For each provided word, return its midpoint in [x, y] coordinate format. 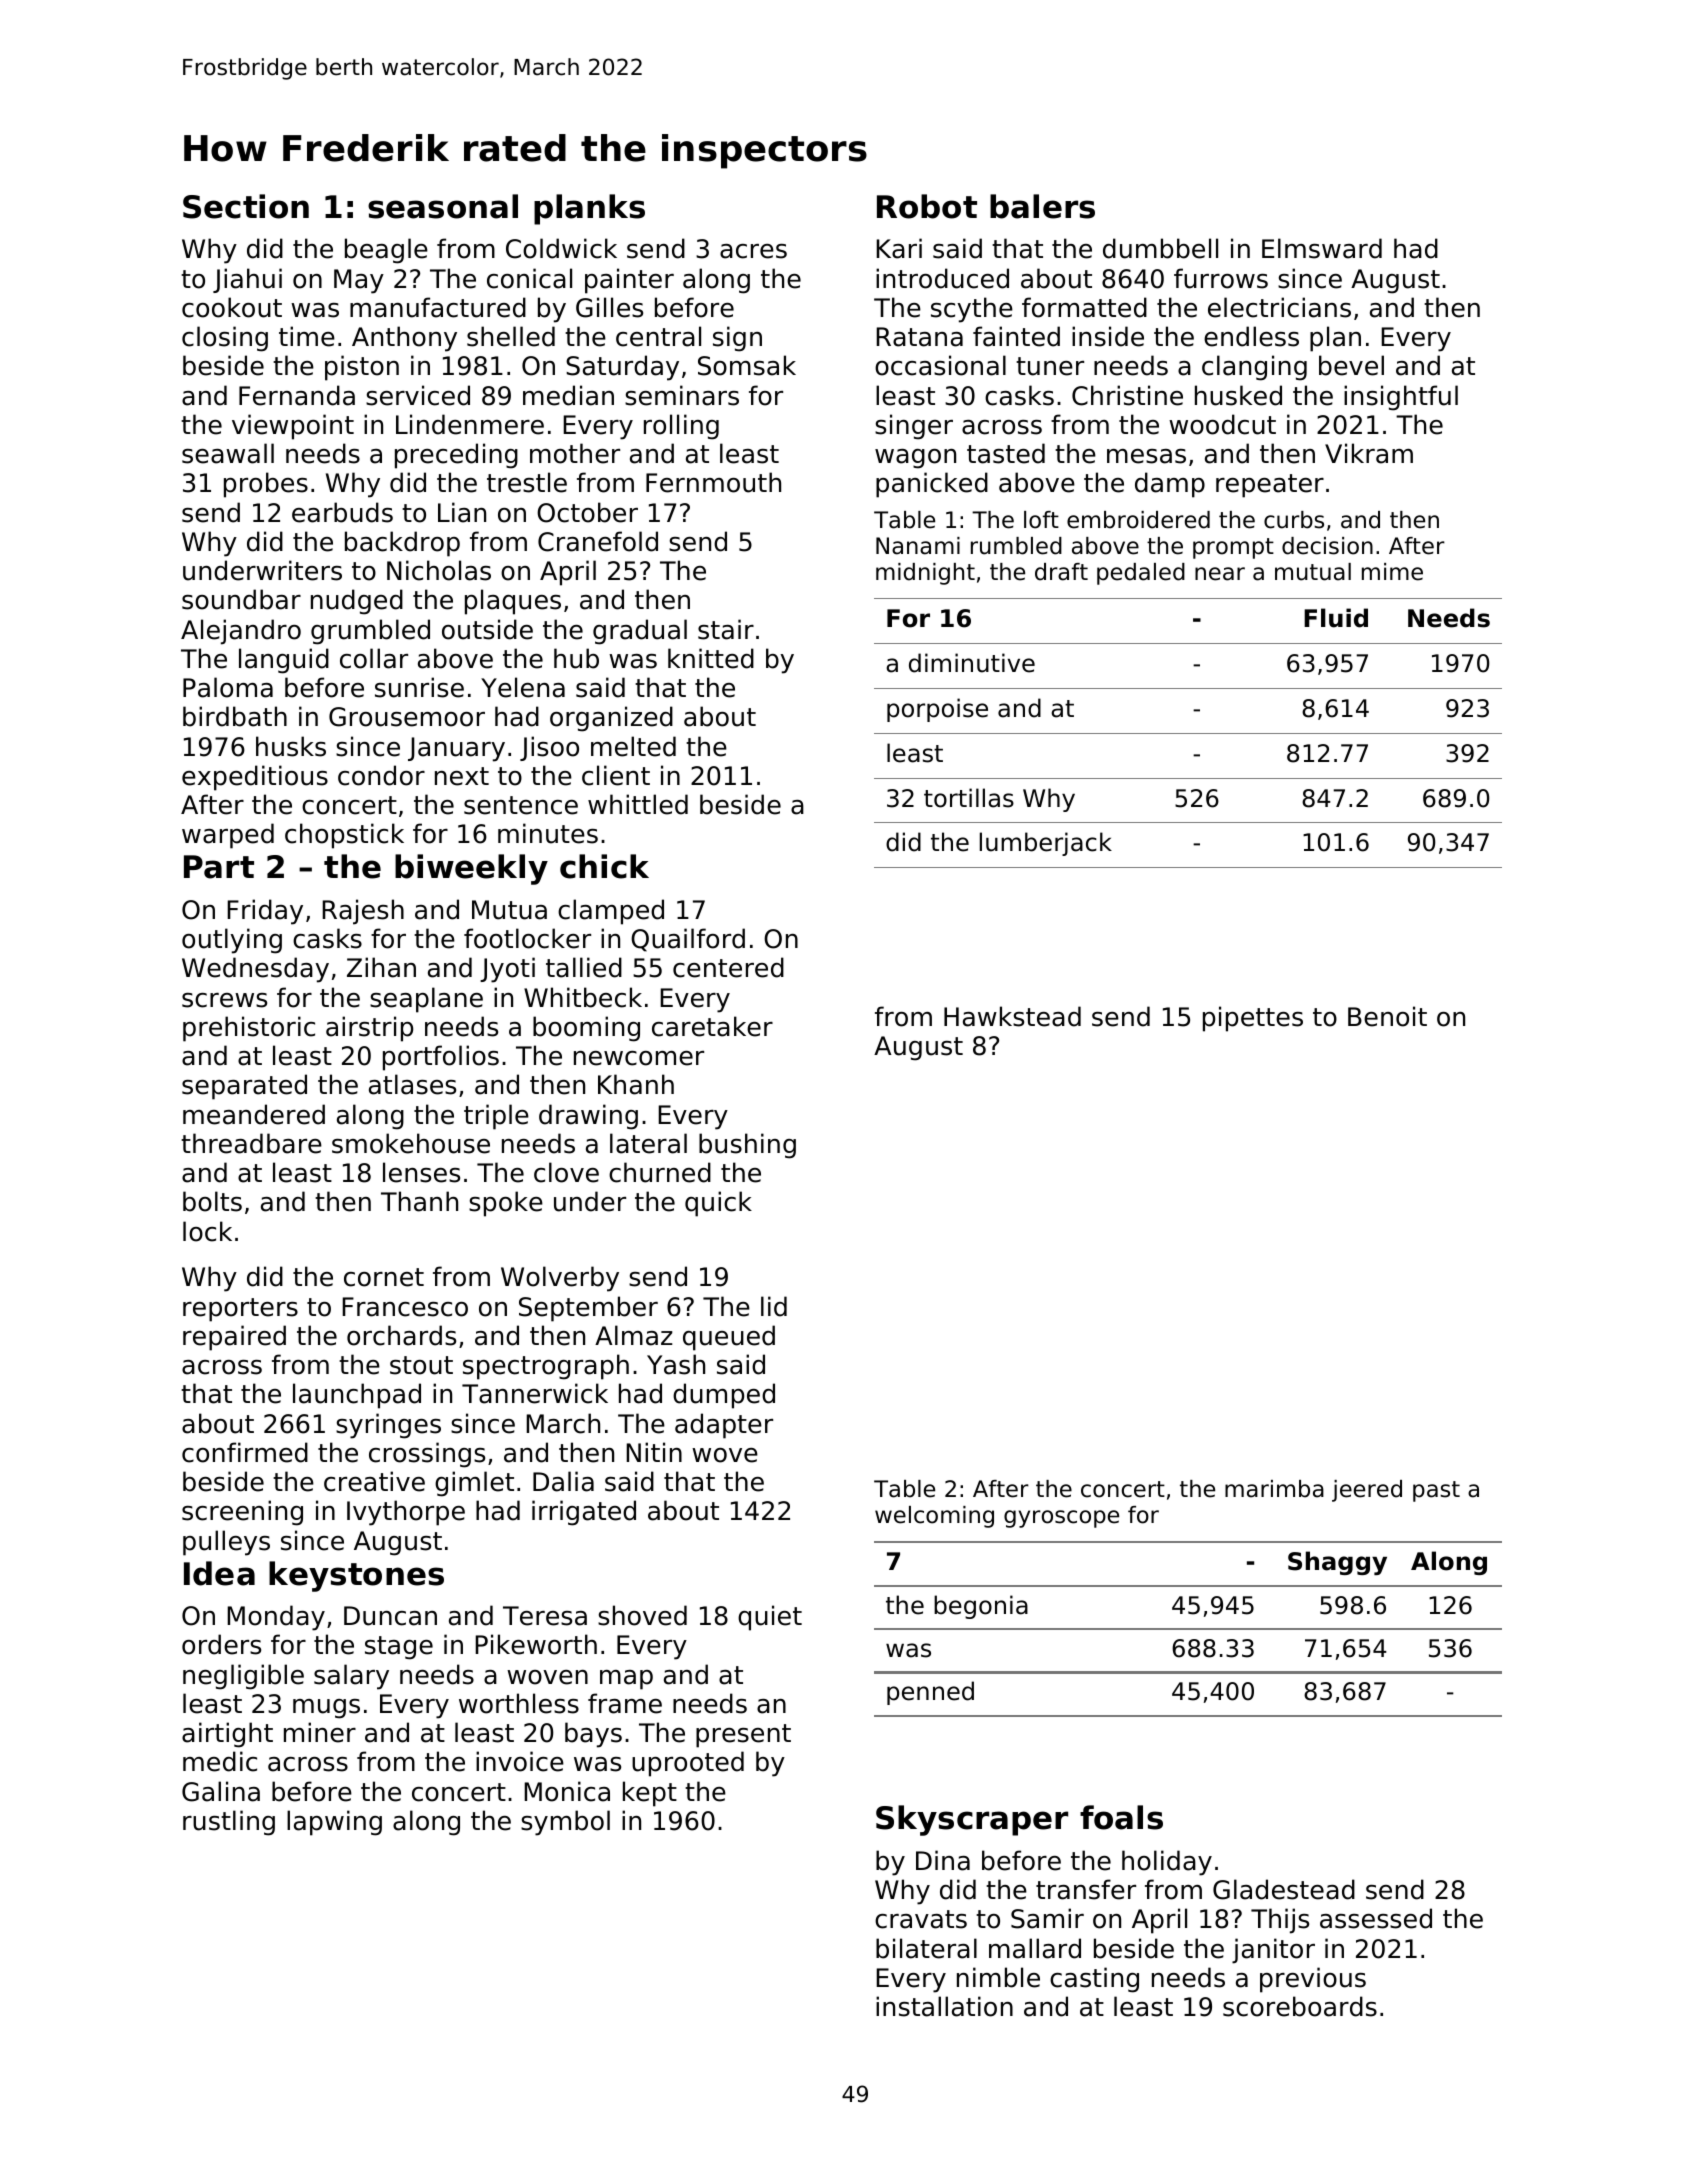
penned [930, 1693]
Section [246, 206]
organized [611, 719]
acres [753, 251]
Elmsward [1322, 248]
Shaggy [1337, 1563]
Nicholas [439, 570]
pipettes [1253, 1019]
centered [728, 967]
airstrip [369, 1029]
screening [242, 1513]
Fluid [1336, 618]
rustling [229, 1823]
